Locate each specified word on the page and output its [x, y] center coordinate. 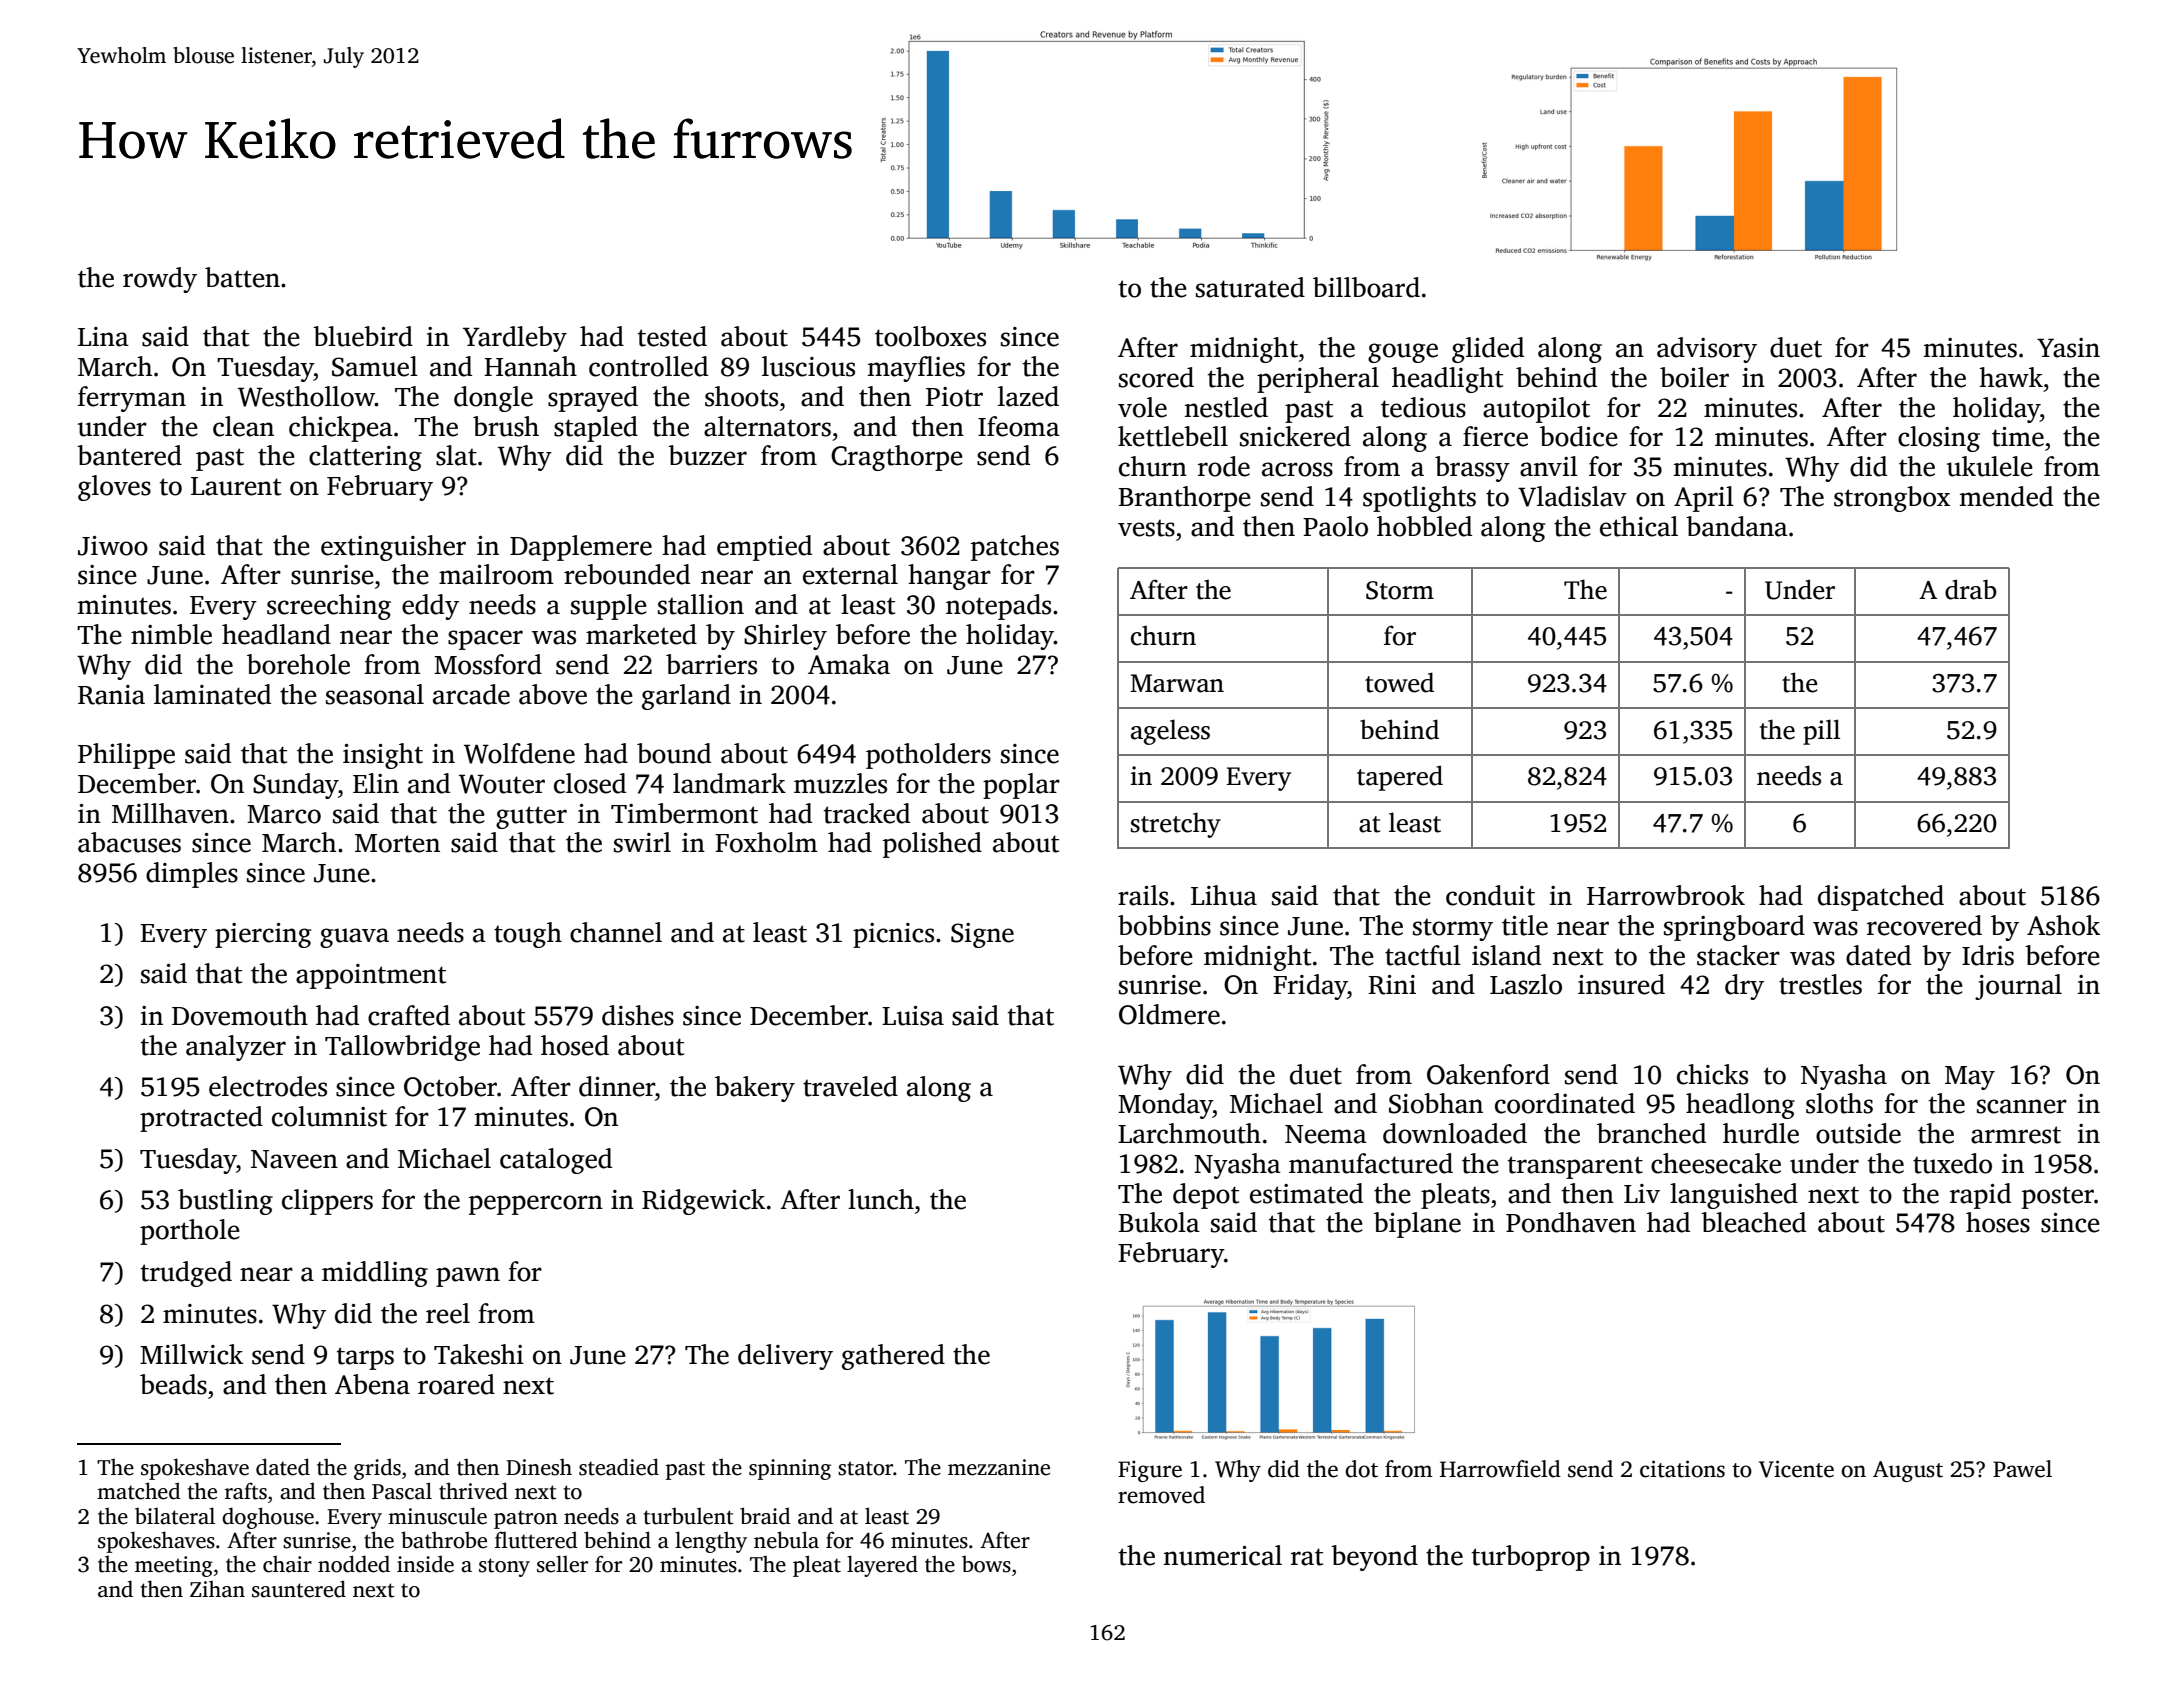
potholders [928, 756]
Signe [982, 935]
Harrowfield [1500, 1469]
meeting [174, 1566]
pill [1821, 732]
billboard [1366, 287]
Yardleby [515, 339]
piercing [263, 935]
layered [882, 1566]
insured [1621, 984]
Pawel [2022, 1469]
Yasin [2068, 348]
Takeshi [479, 1354]
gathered [893, 1357]
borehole [298, 664]
